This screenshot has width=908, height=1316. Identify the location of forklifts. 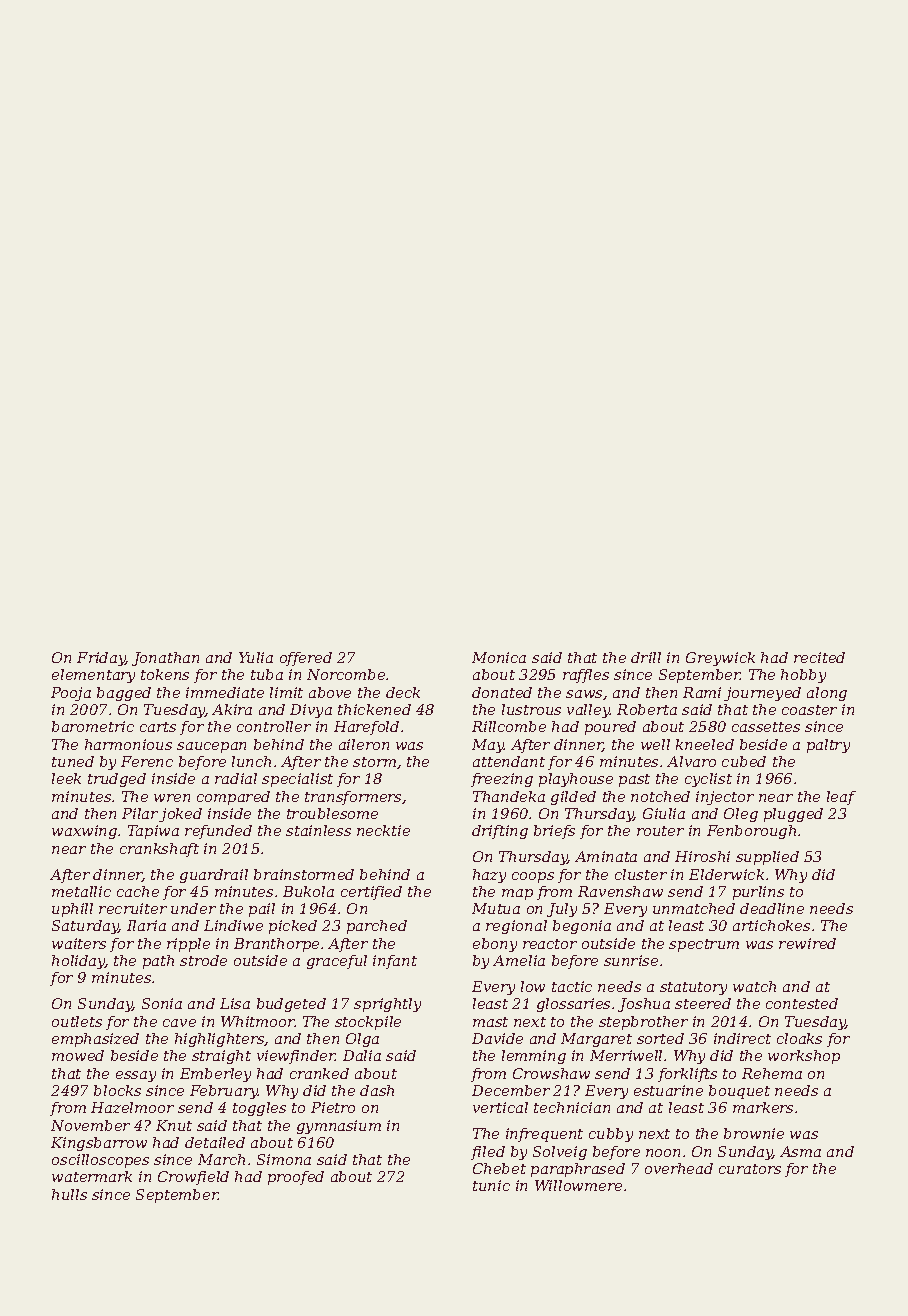
(687, 1075).
